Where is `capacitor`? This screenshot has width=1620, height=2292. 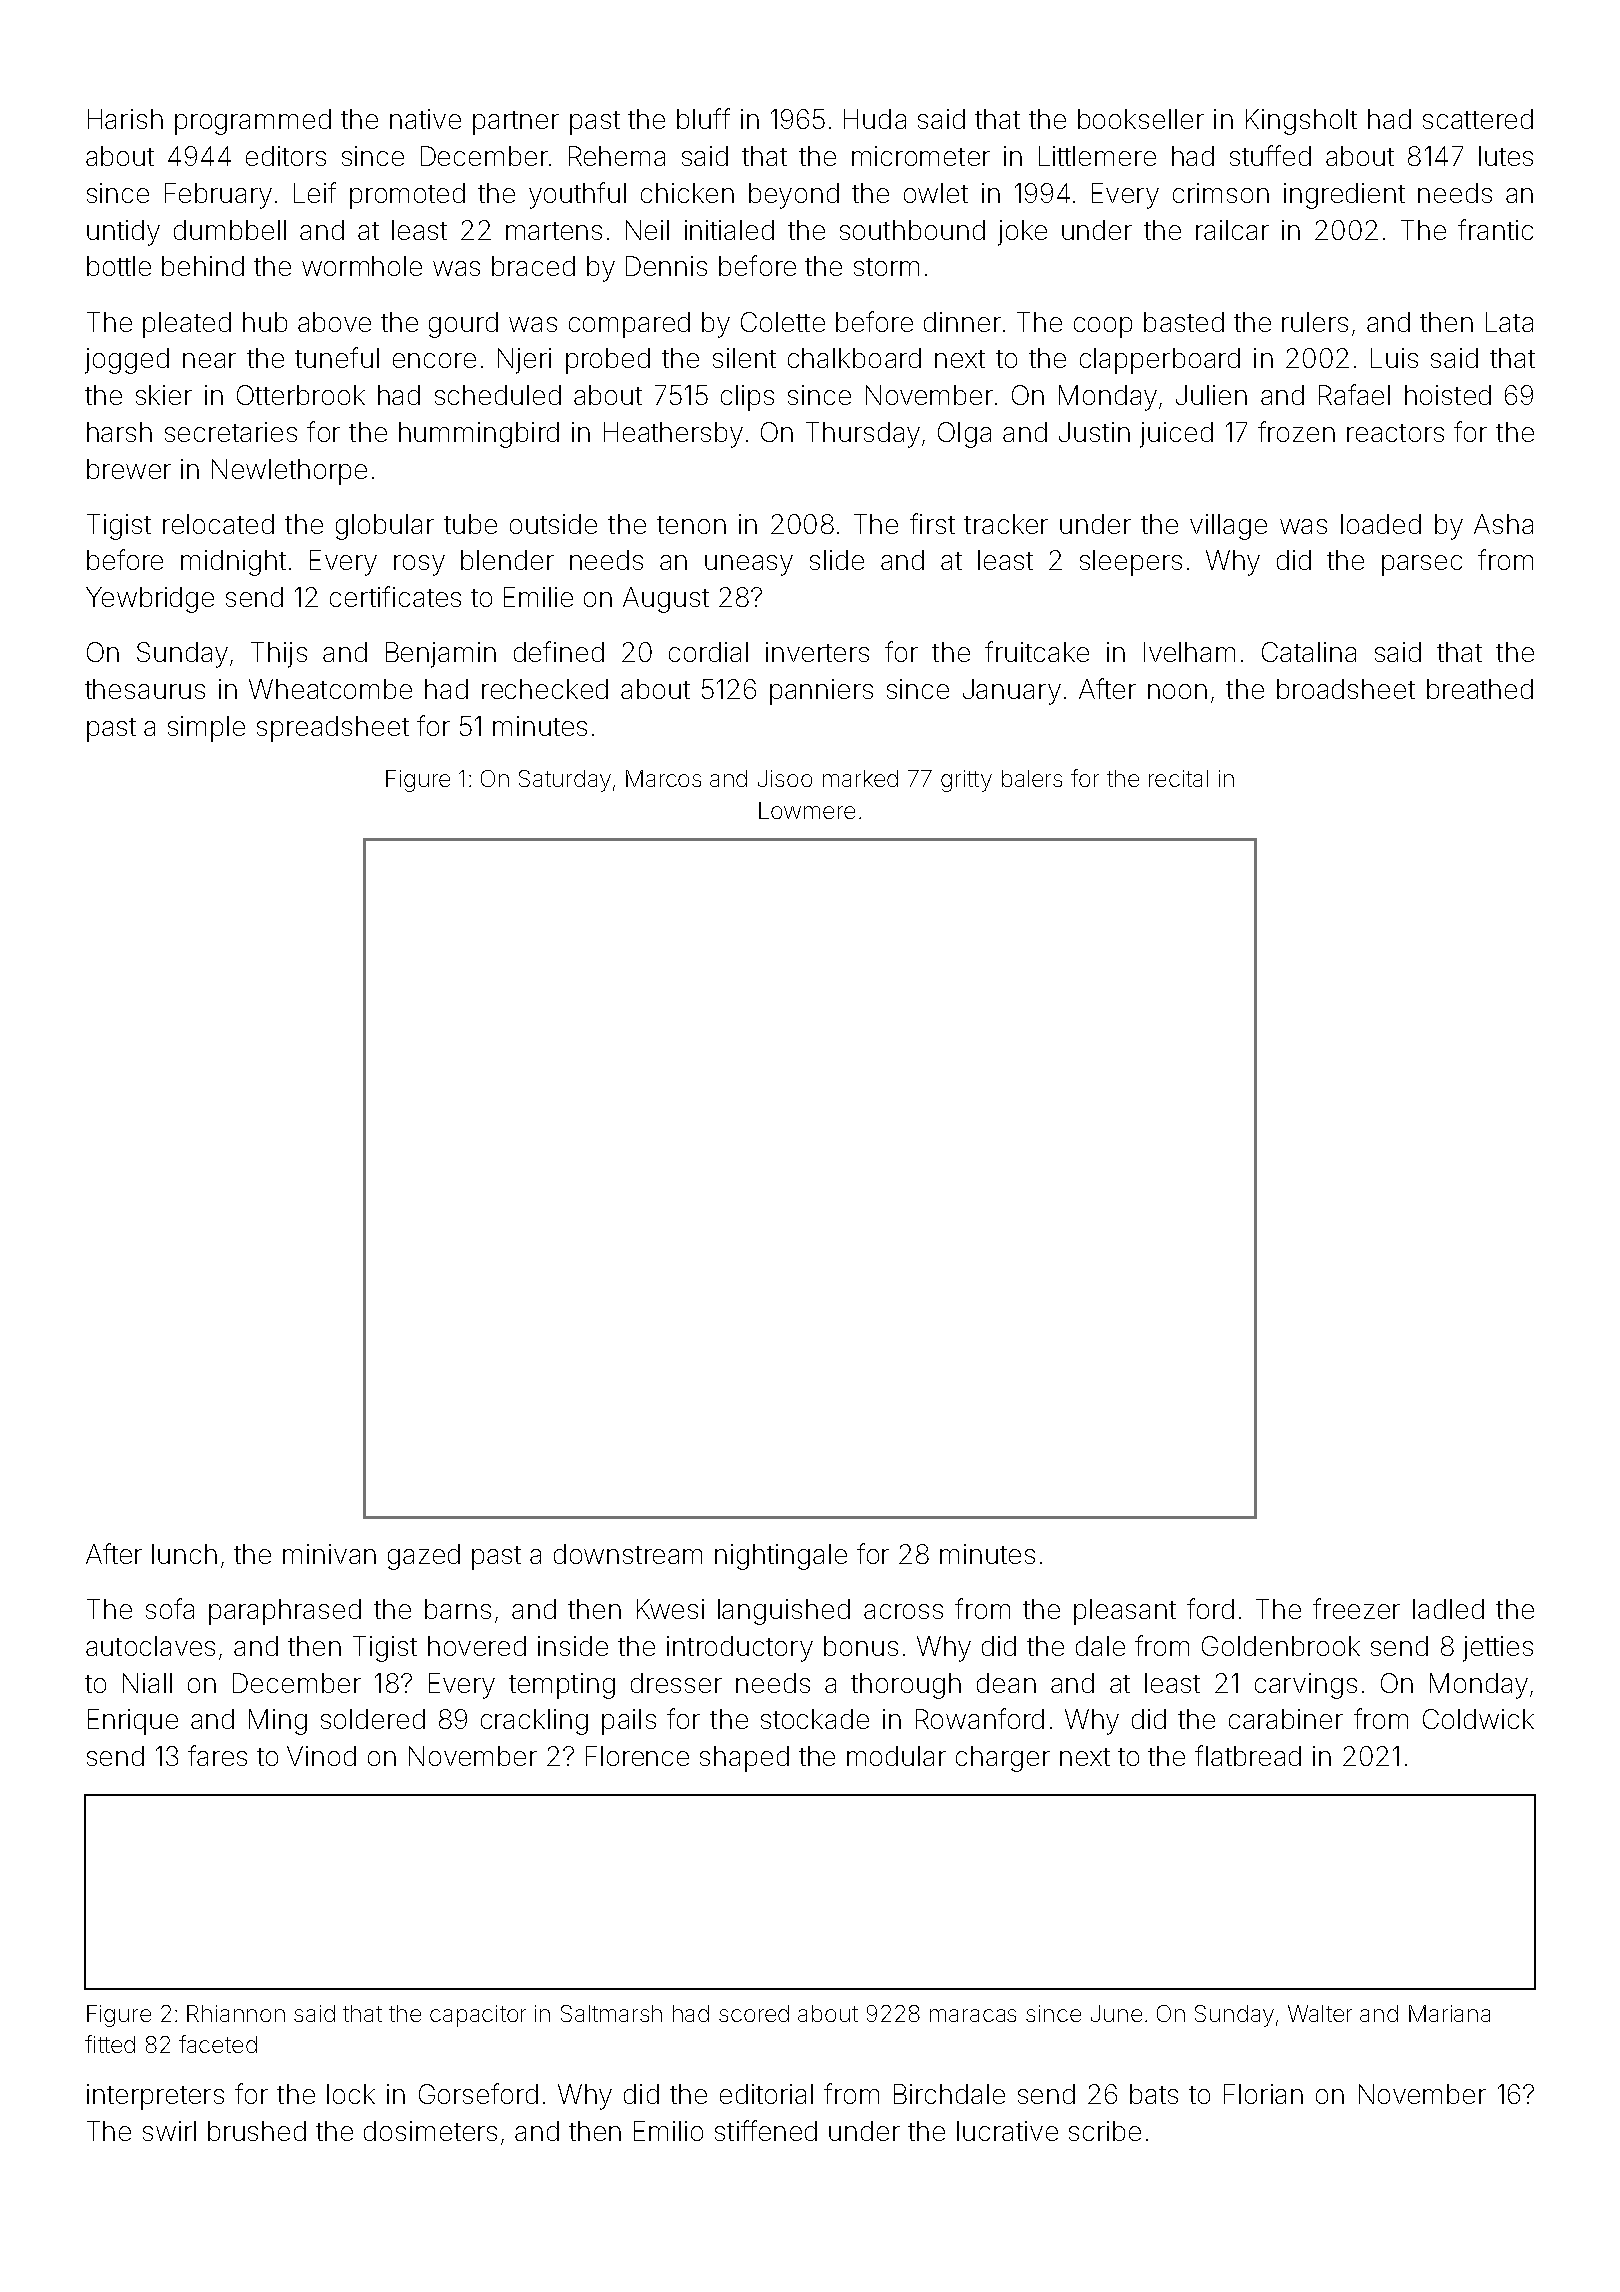
capacitor is located at coordinates (478, 2016).
